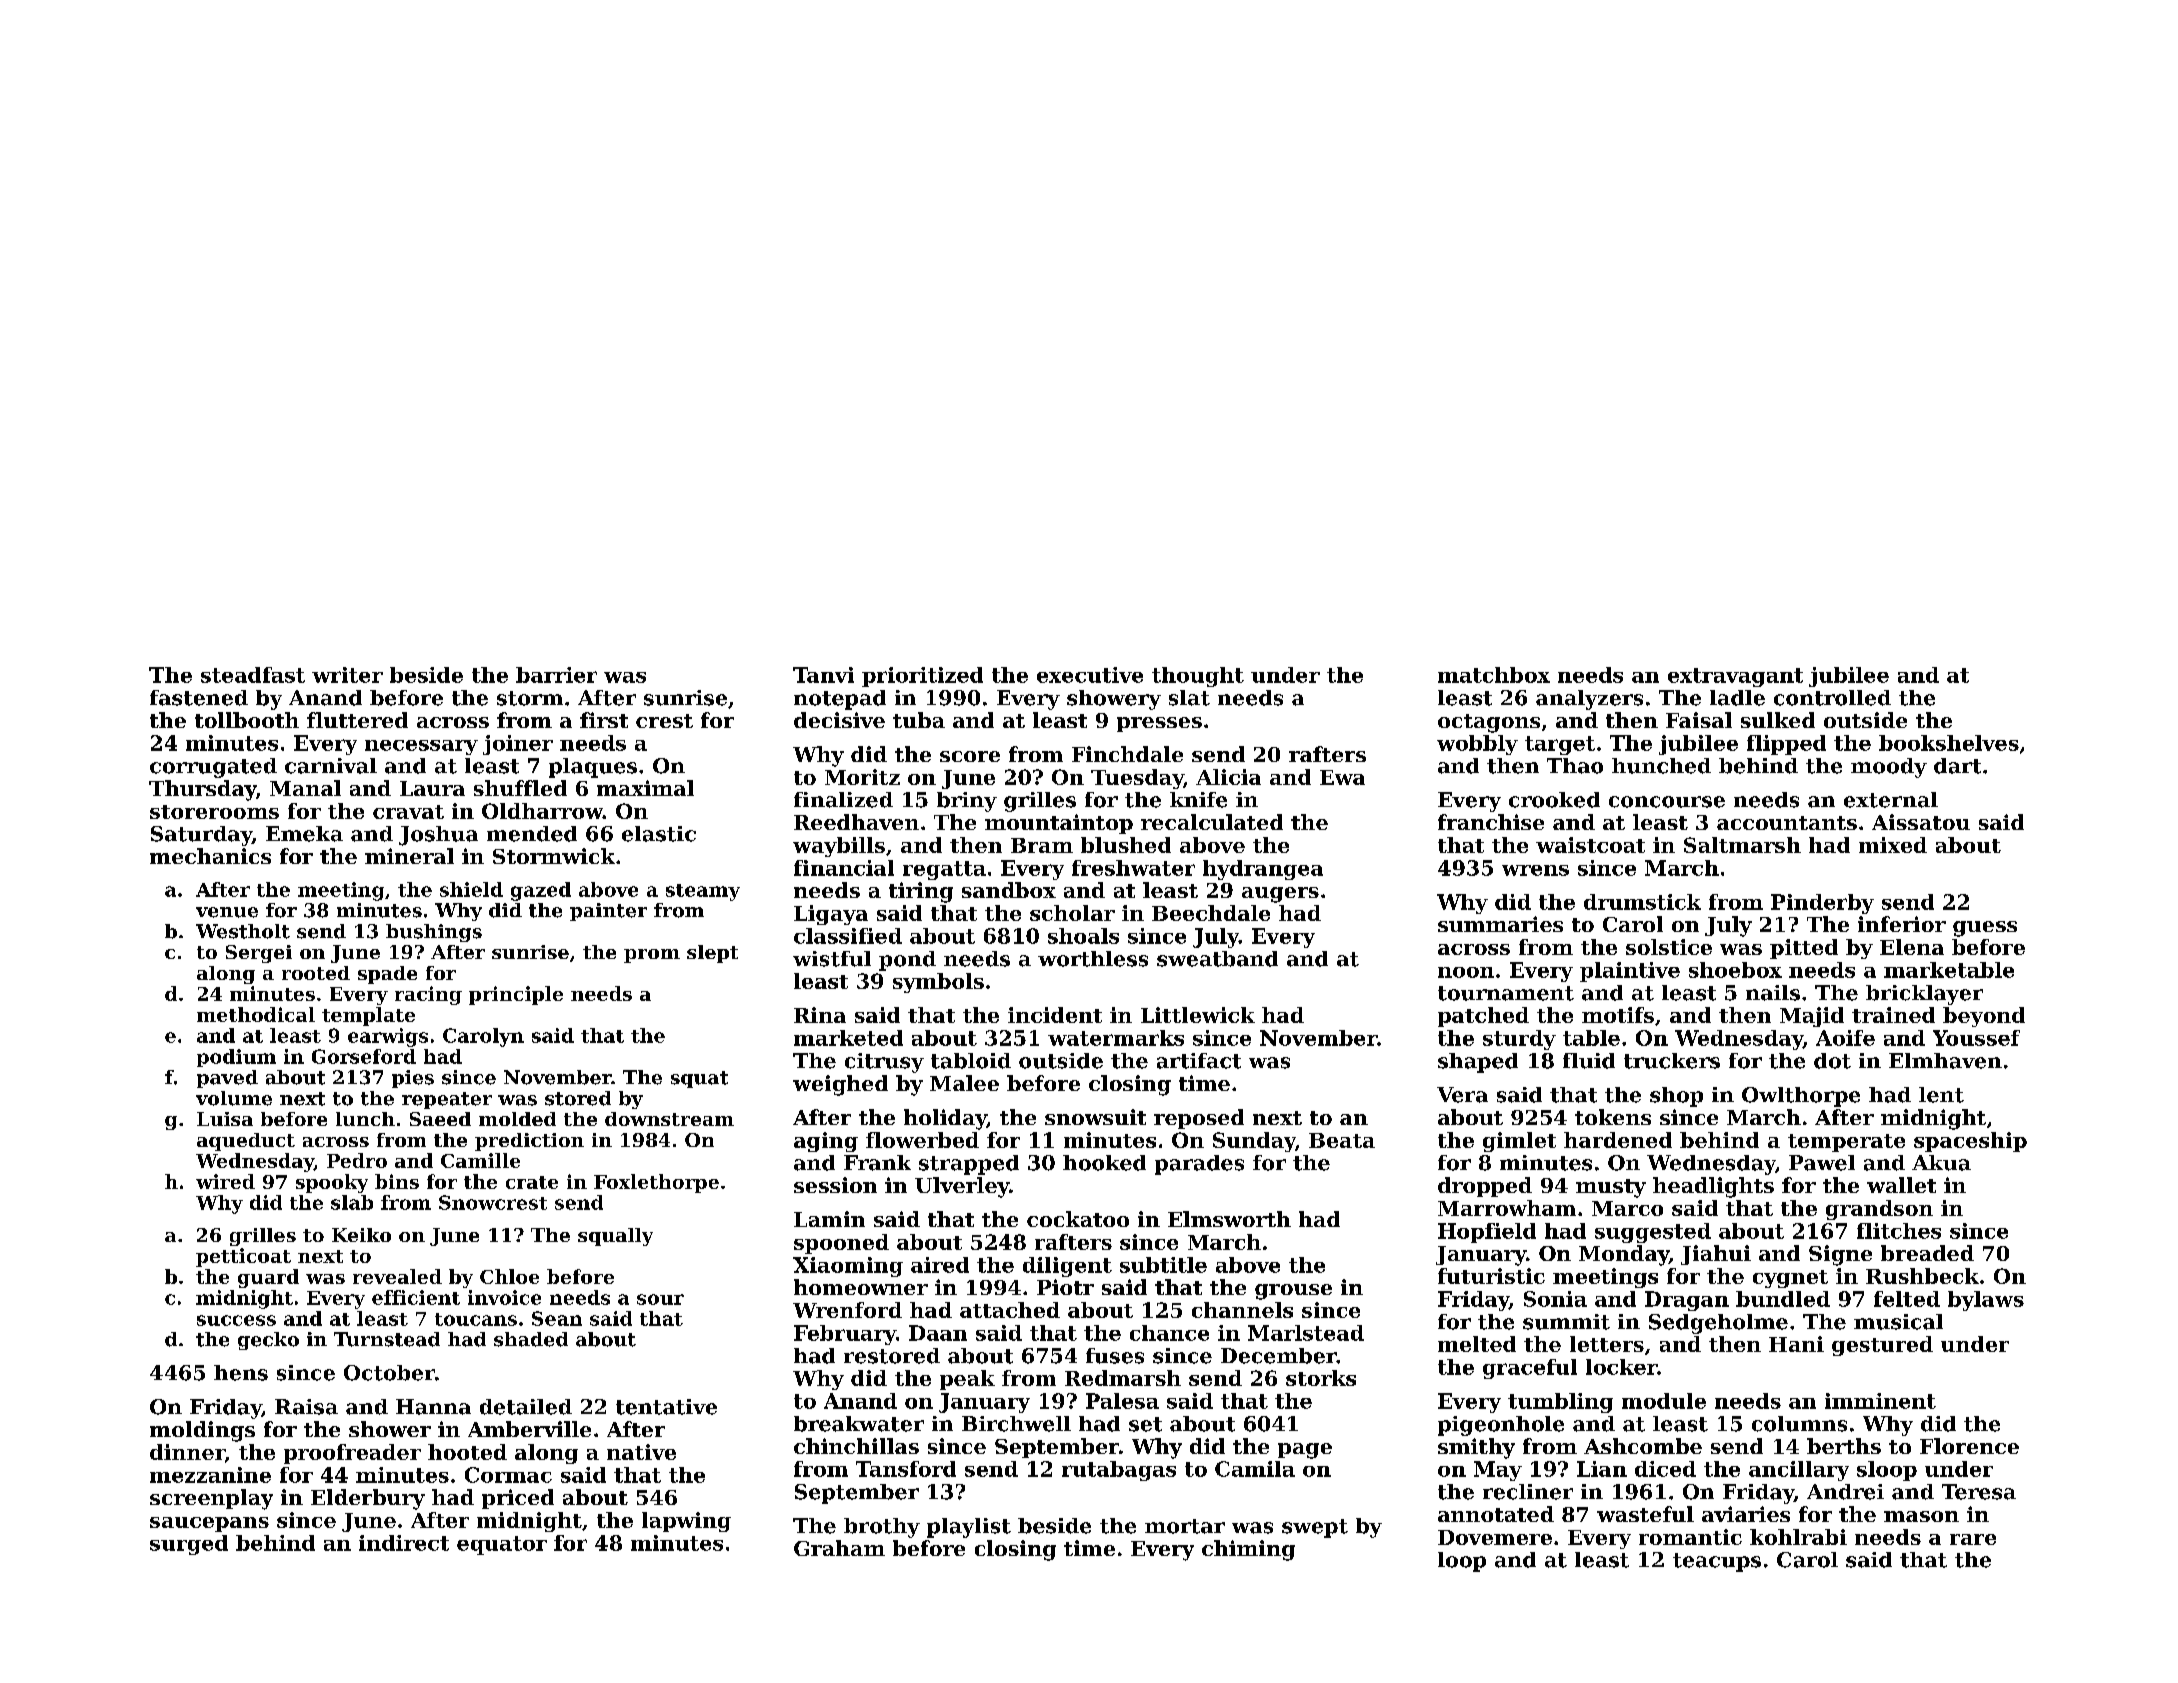 The height and width of the screenshot is (1683, 2178). What do you see at coordinates (361, 1235) in the screenshot?
I see `Keiko` at bounding box center [361, 1235].
